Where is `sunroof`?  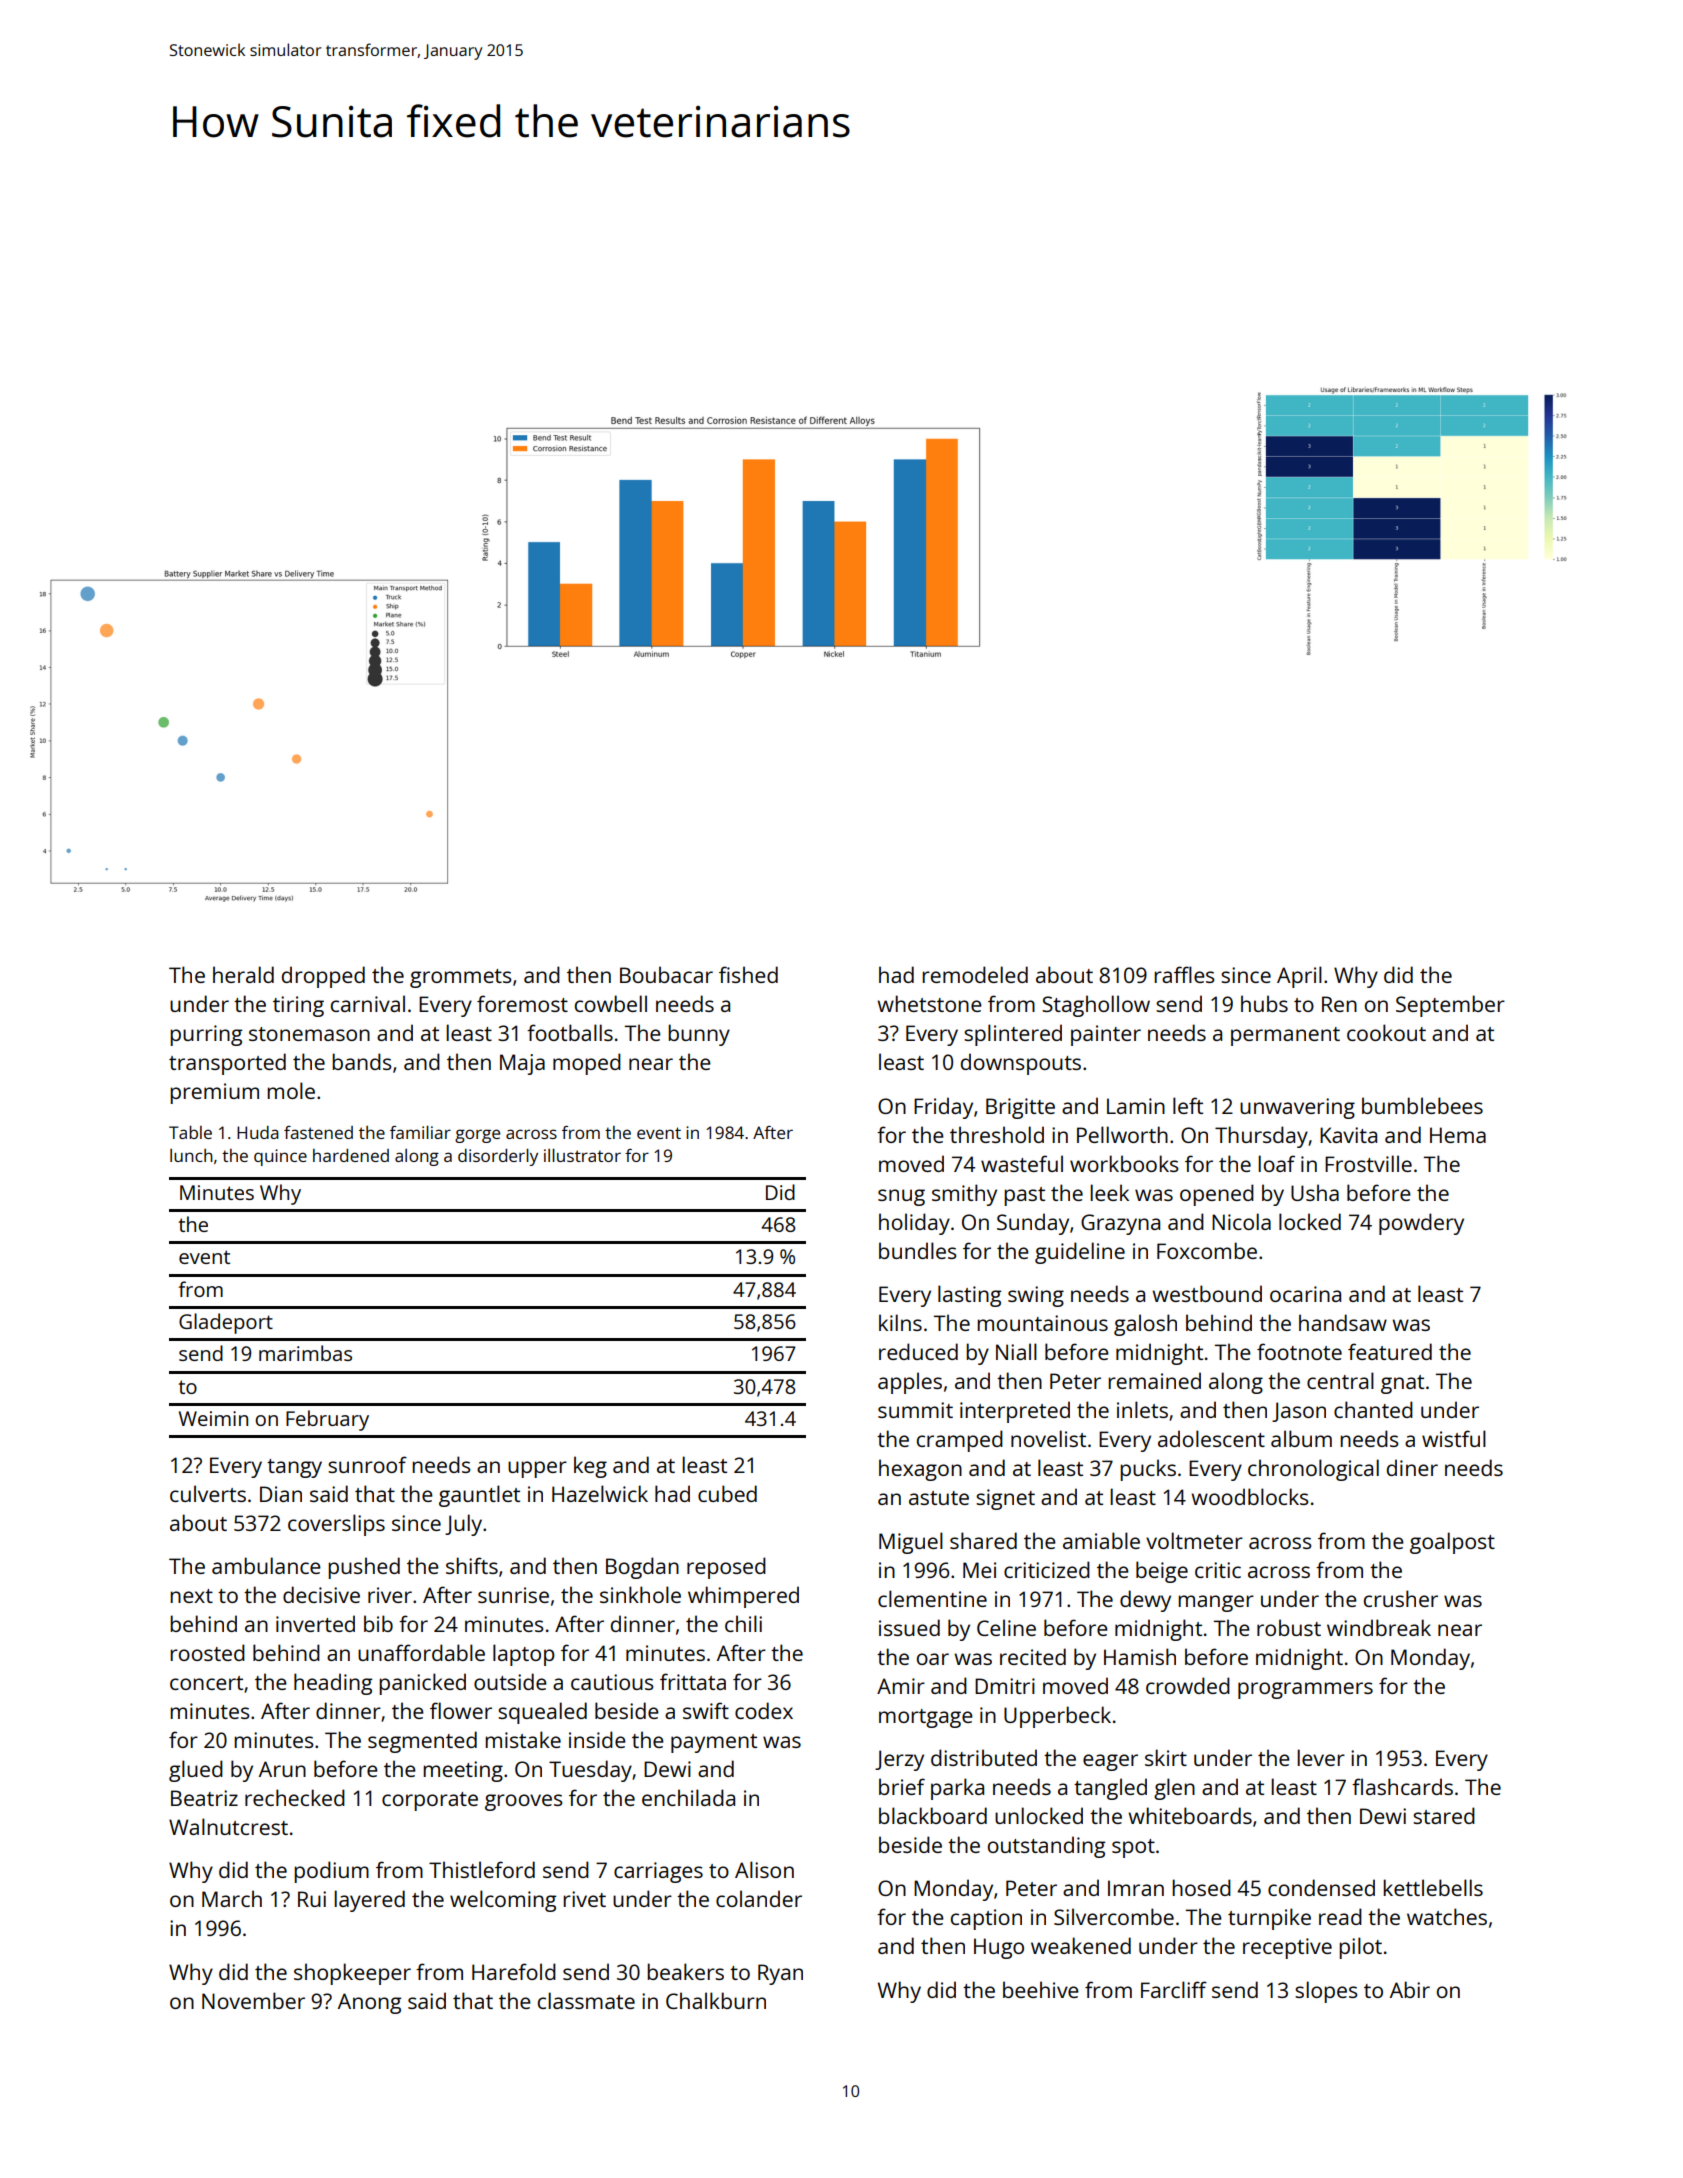
sunroof is located at coordinates (367, 1464).
